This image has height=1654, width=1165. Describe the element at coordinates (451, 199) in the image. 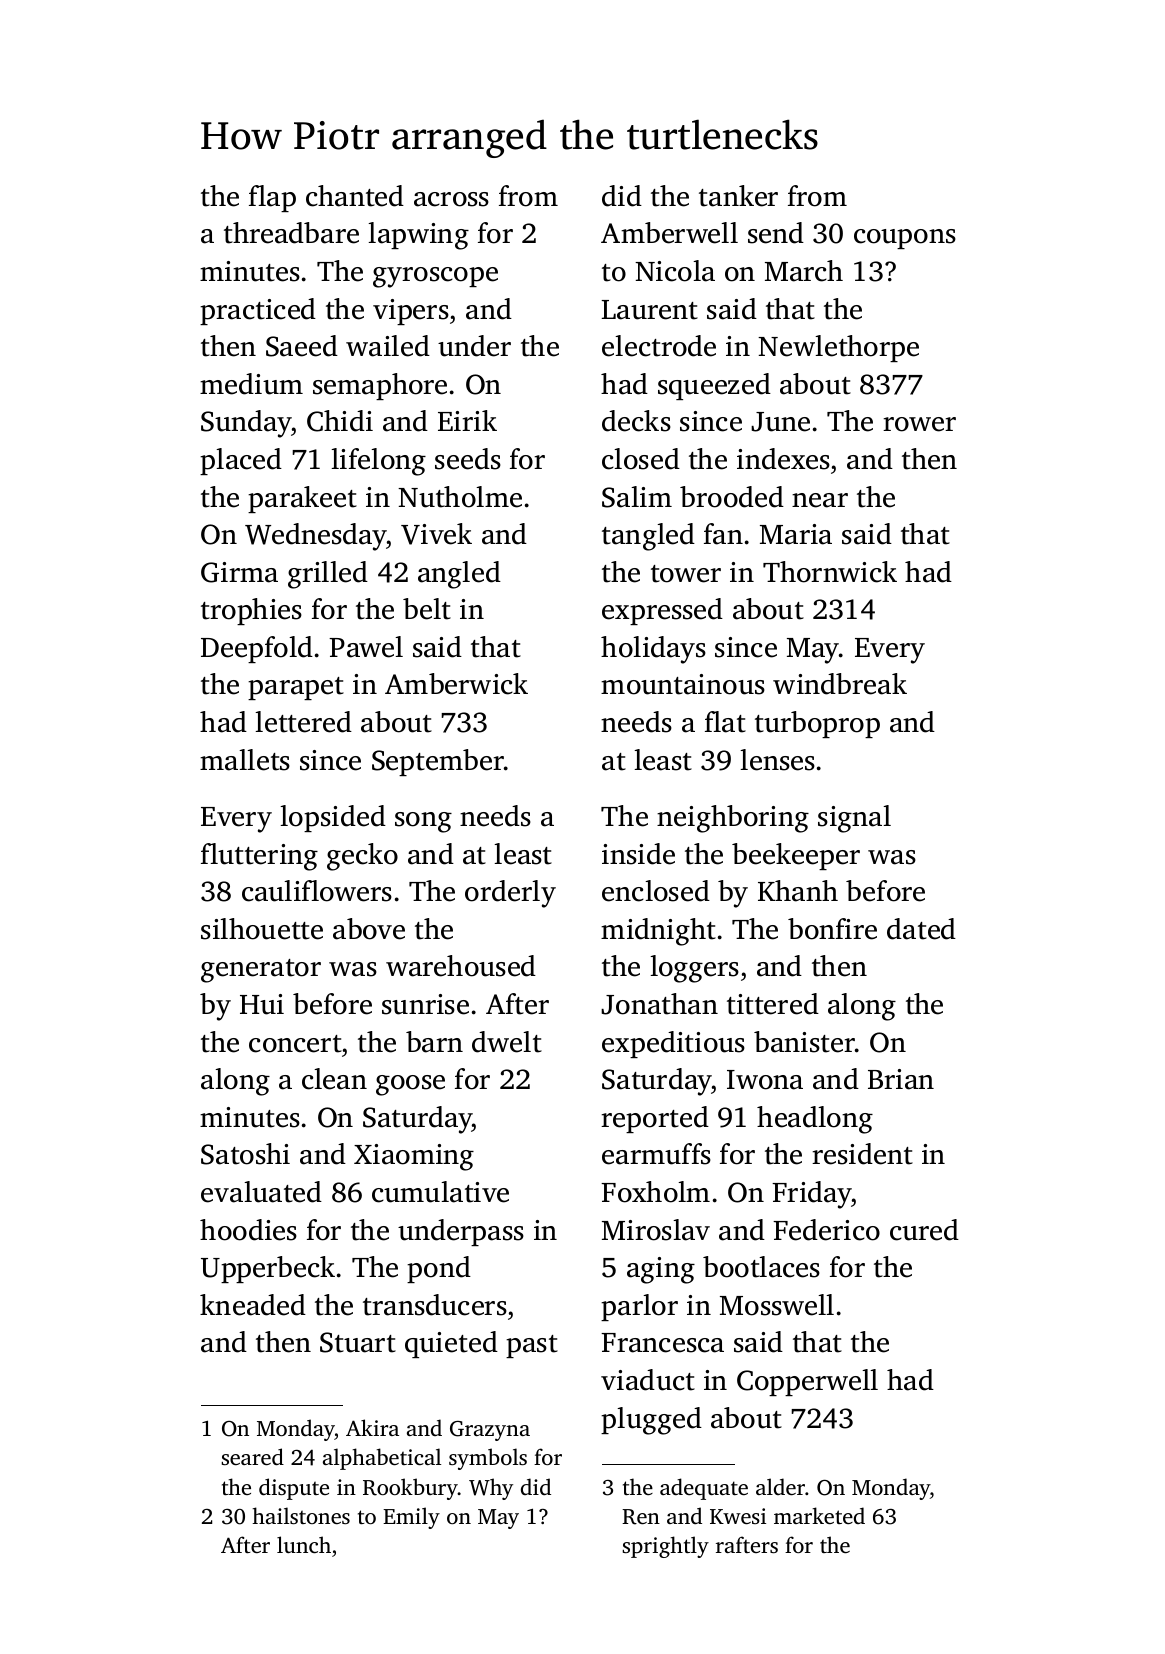

I see `across` at that location.
